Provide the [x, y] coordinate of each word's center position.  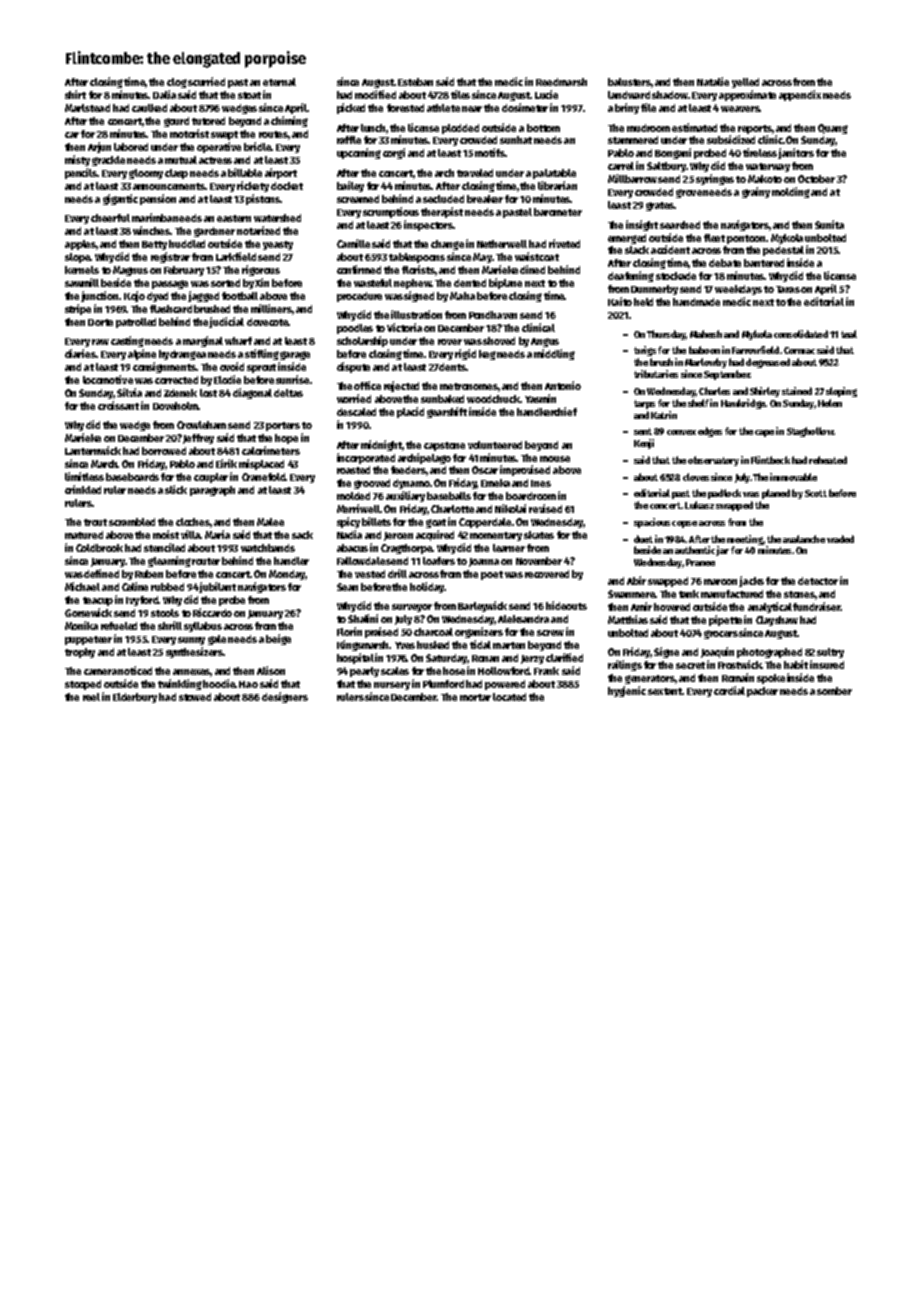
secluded [443, 199]
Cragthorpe [406, 549]
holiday [427, 587]
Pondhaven [493, 315]
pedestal [783, 251]
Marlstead [87, 108]
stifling [262, 354]
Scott [816, 493]
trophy [80, 653]
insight [642, 225]
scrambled [132, 522]
